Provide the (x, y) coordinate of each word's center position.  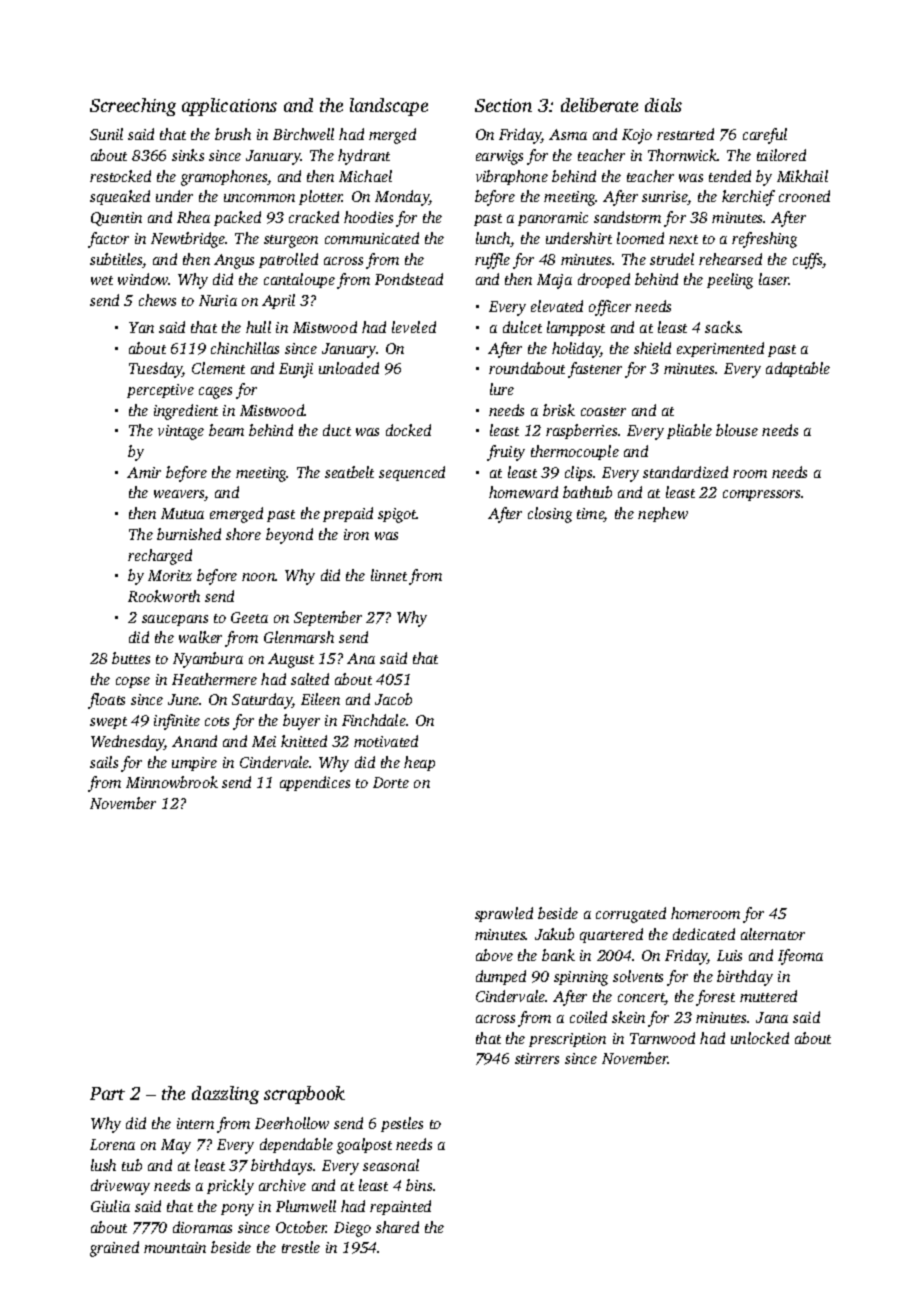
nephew (663, 514)
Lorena (112, 1144)
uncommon (259, 198)
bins (419, 1185)
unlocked (760, 1038)
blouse (737, 430)
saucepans (175, 620)
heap (419, 763)
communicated (372, 238)
